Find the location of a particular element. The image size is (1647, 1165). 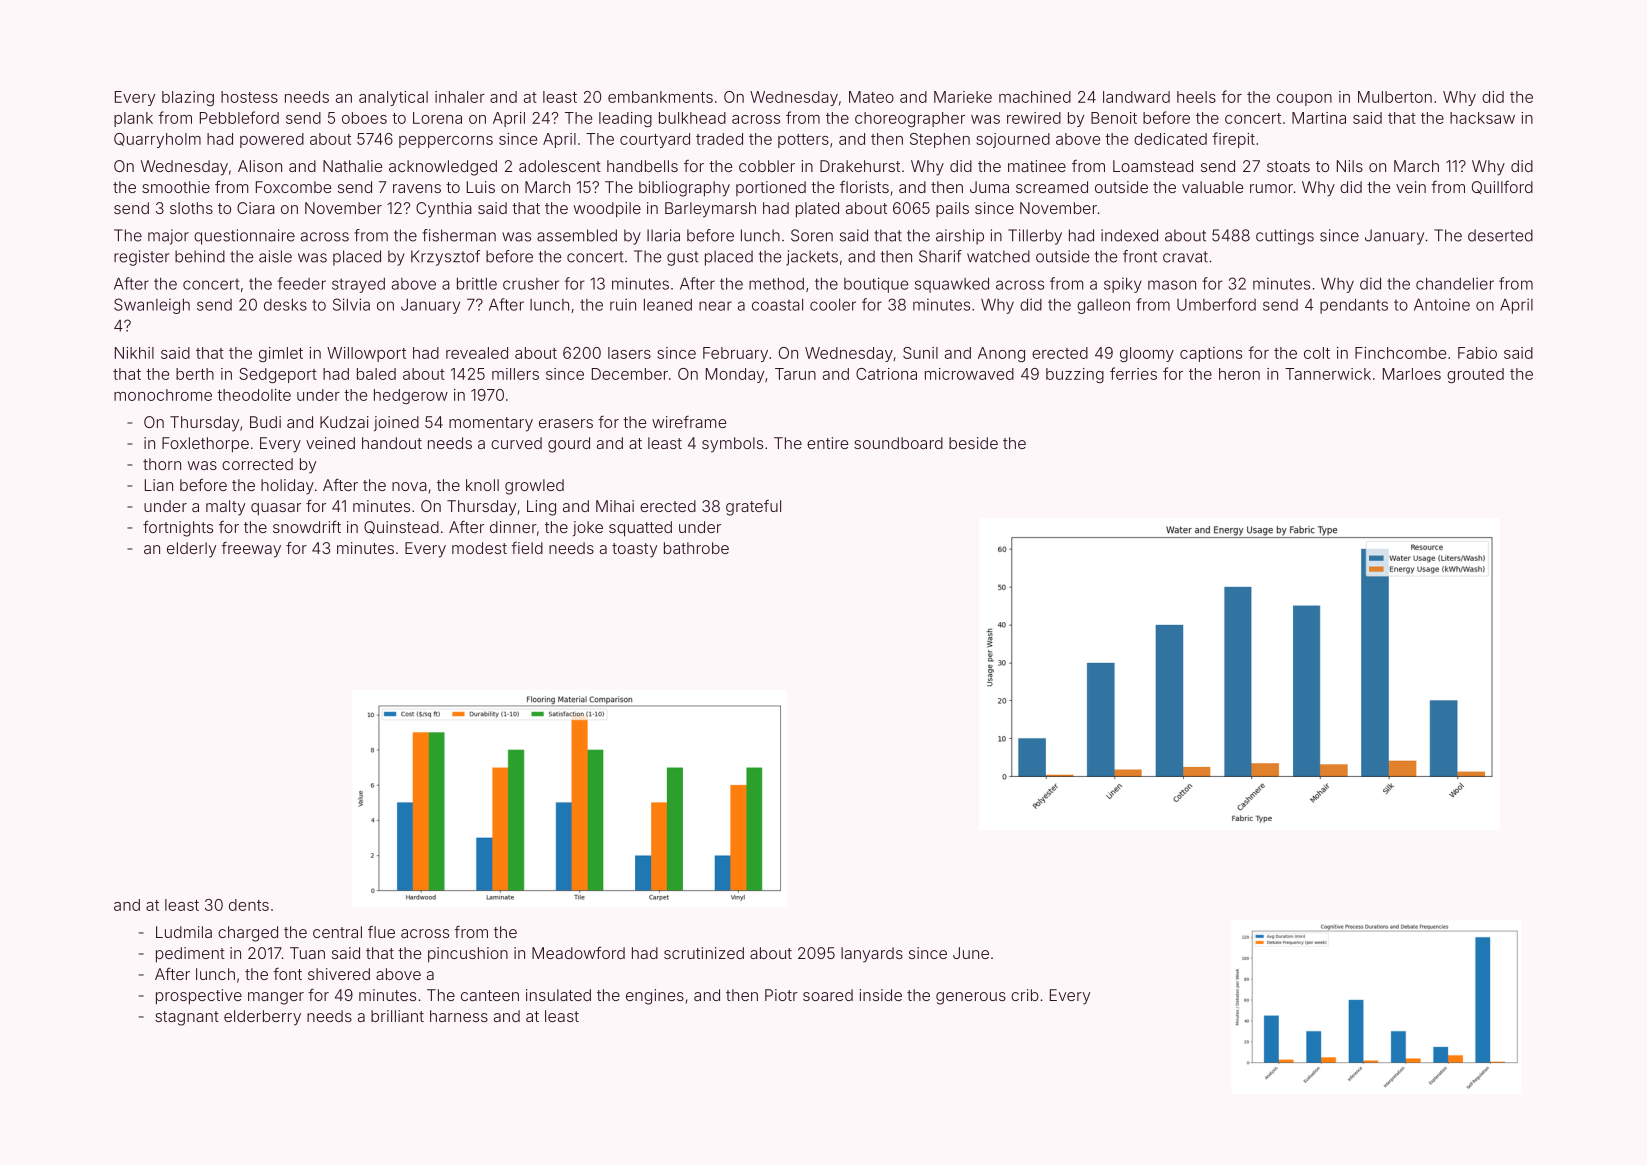

curved is located at coordinates (516, 443).
